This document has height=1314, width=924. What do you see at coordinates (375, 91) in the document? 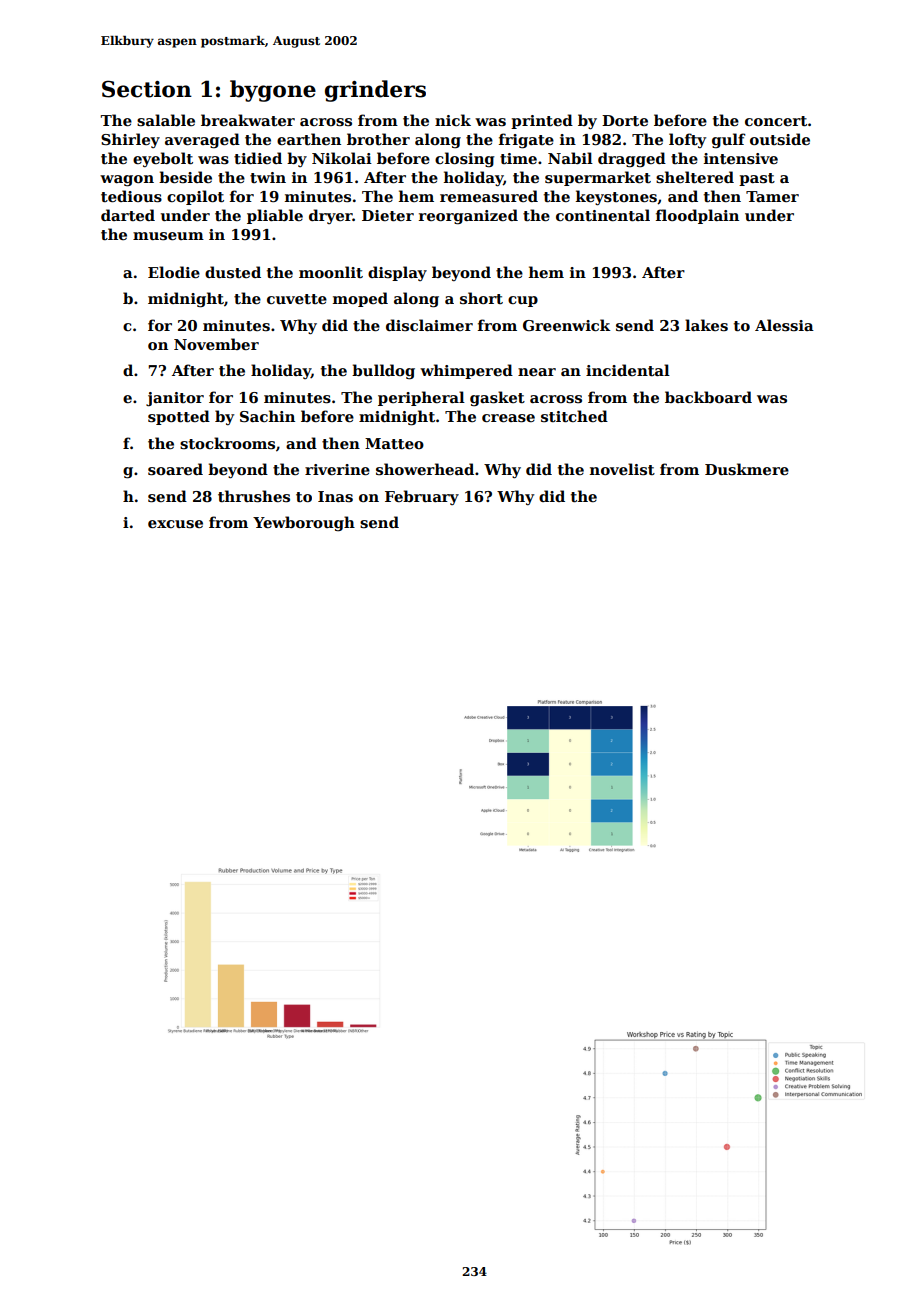
I see `grinders` at bounding box center [375, 91].
